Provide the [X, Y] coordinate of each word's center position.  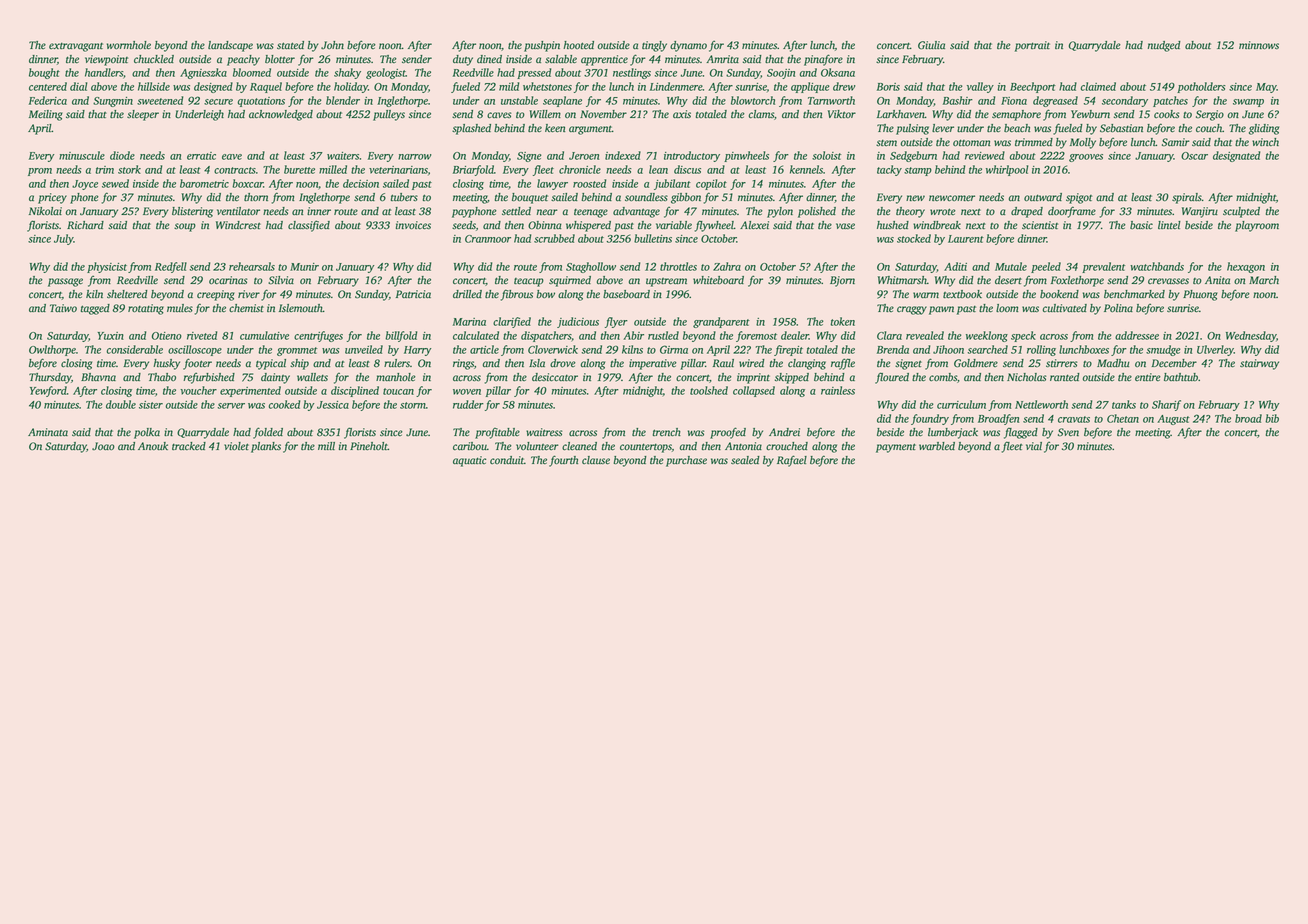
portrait [1032, 46]
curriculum [961, 404]
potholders [1201, 87]
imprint [753, 378]
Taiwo [63, 308]
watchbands [1157, 266]
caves [499, 115]
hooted [578, 45]
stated [290, 45]
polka [147, 433]
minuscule [82, 155]
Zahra [727, 266]
